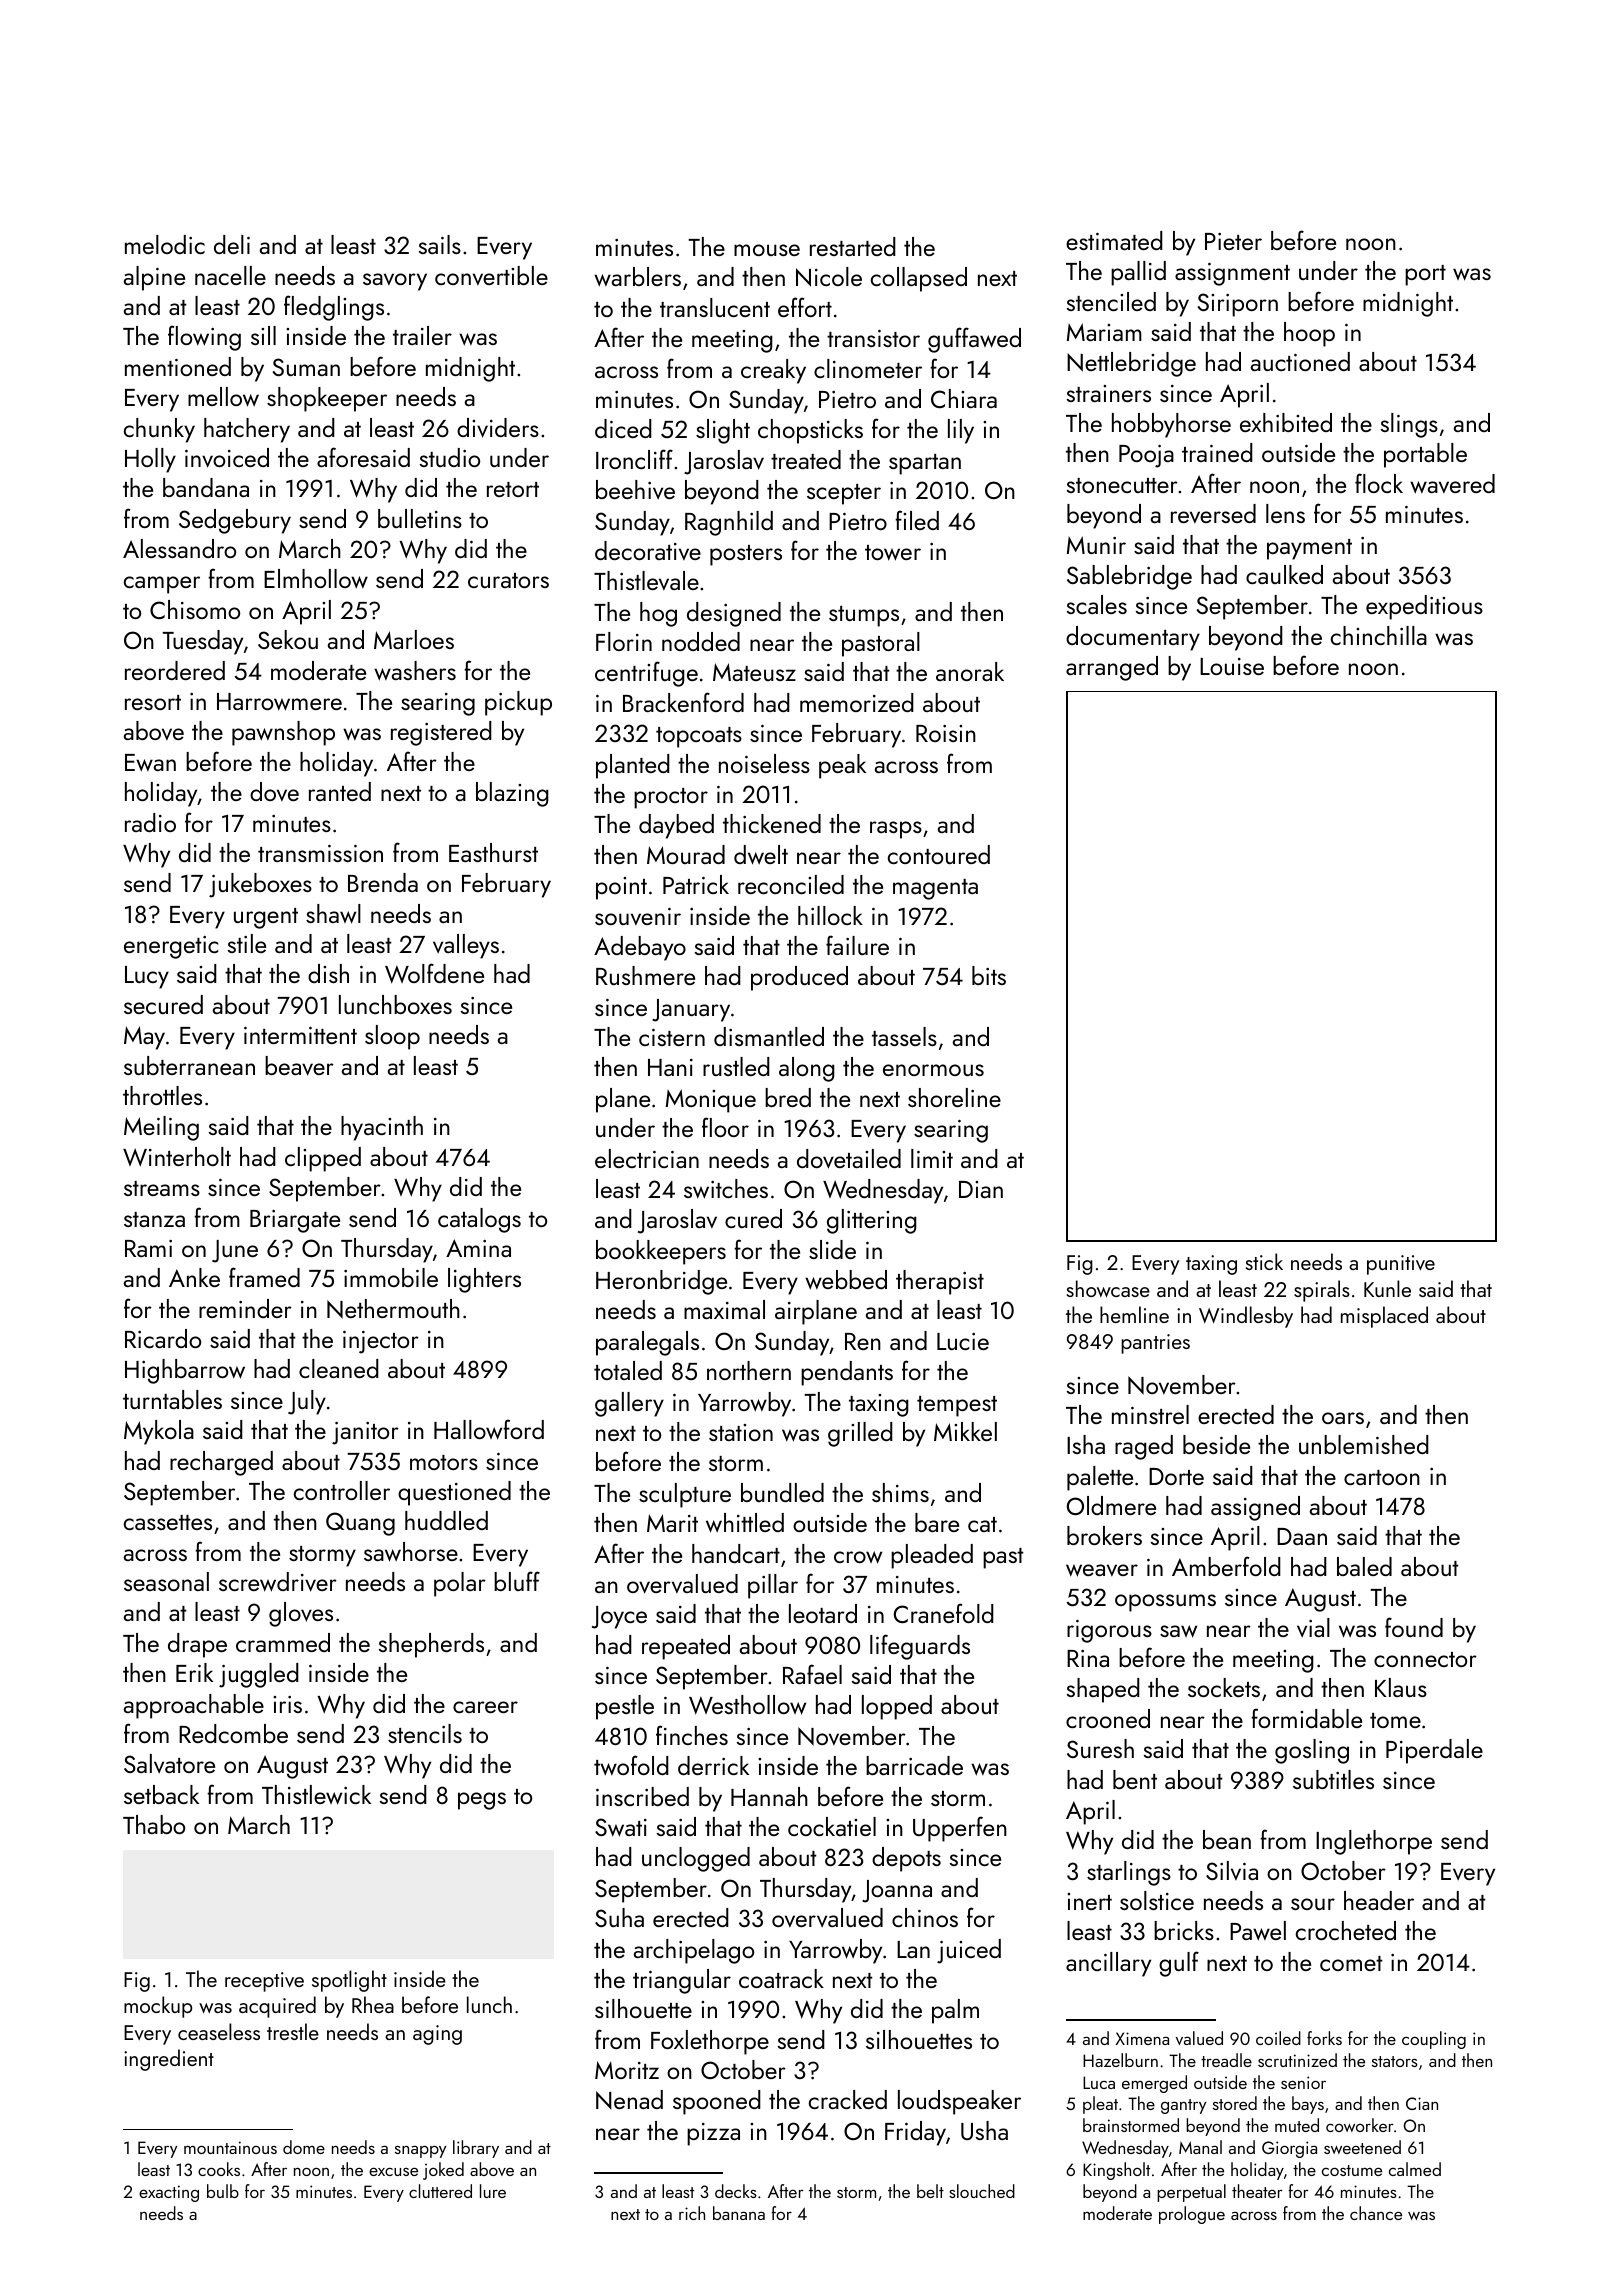  I want to click on bits, so click(989, 975).
